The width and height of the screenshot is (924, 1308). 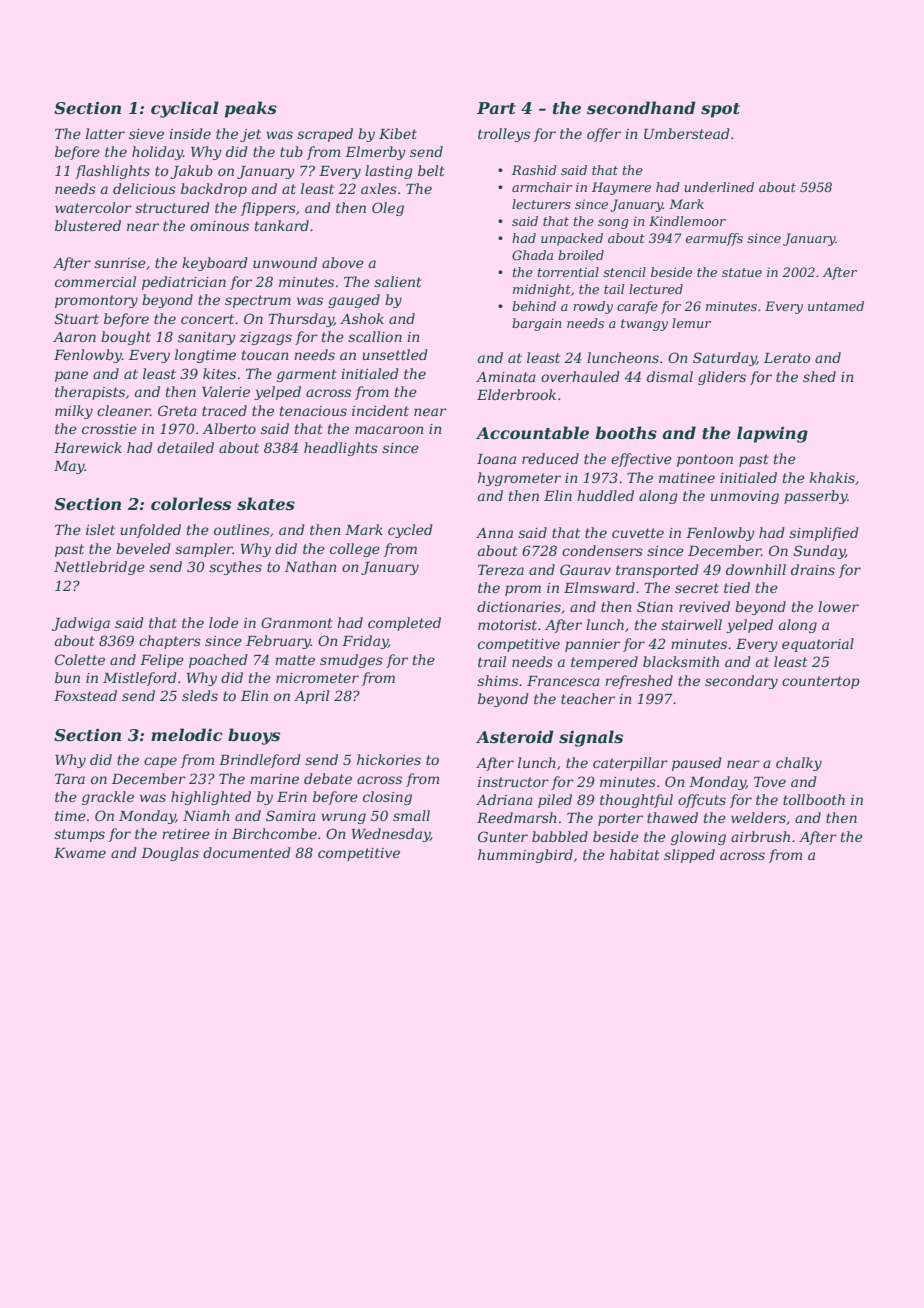 What do you see at coordinates (268, 209) in the screenshot?
I see `flippers` at bounding box center [268, 209].
